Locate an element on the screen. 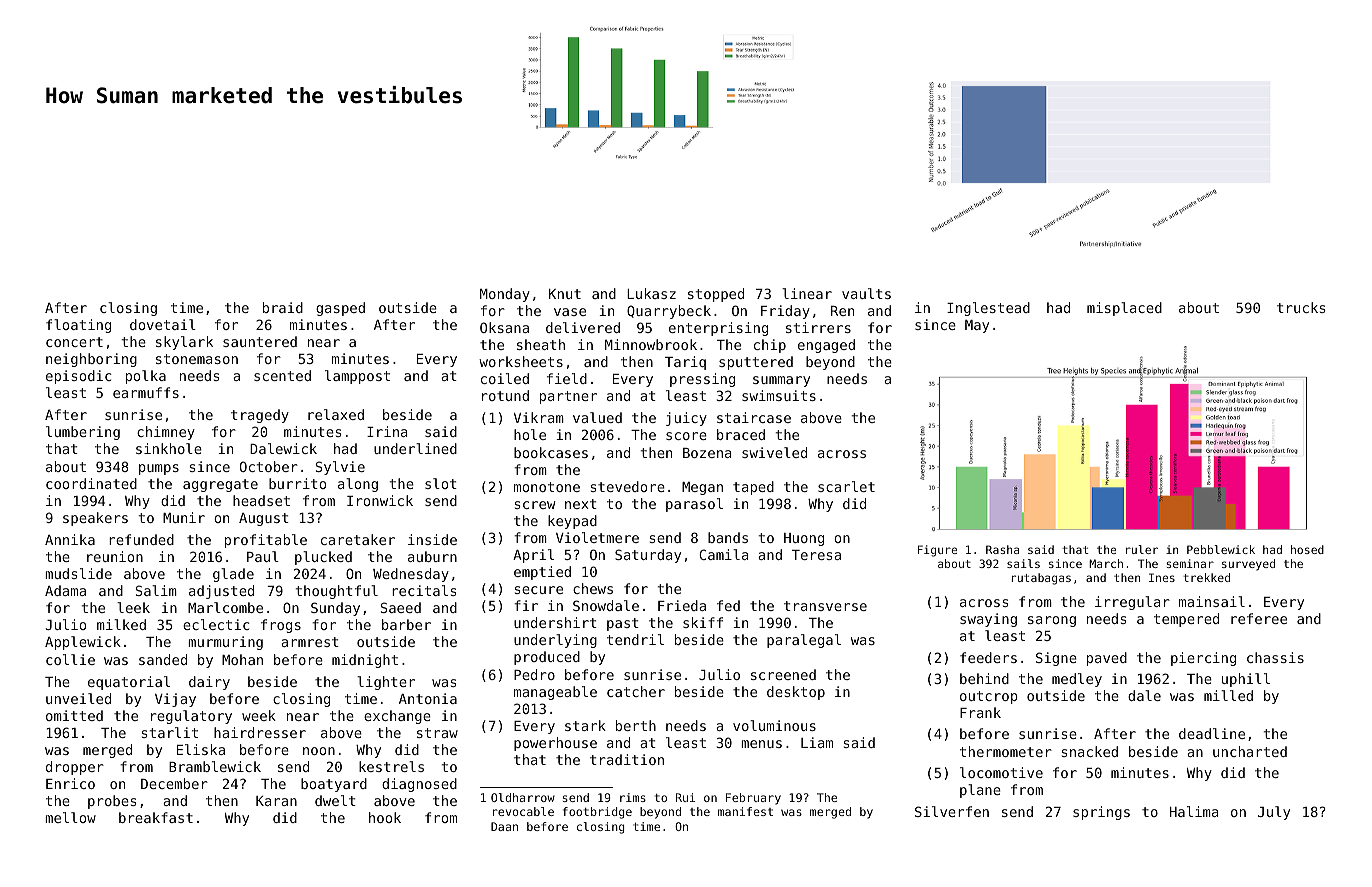 The image size is (1372, 887). sails is located at coordinates (1023, 563).
